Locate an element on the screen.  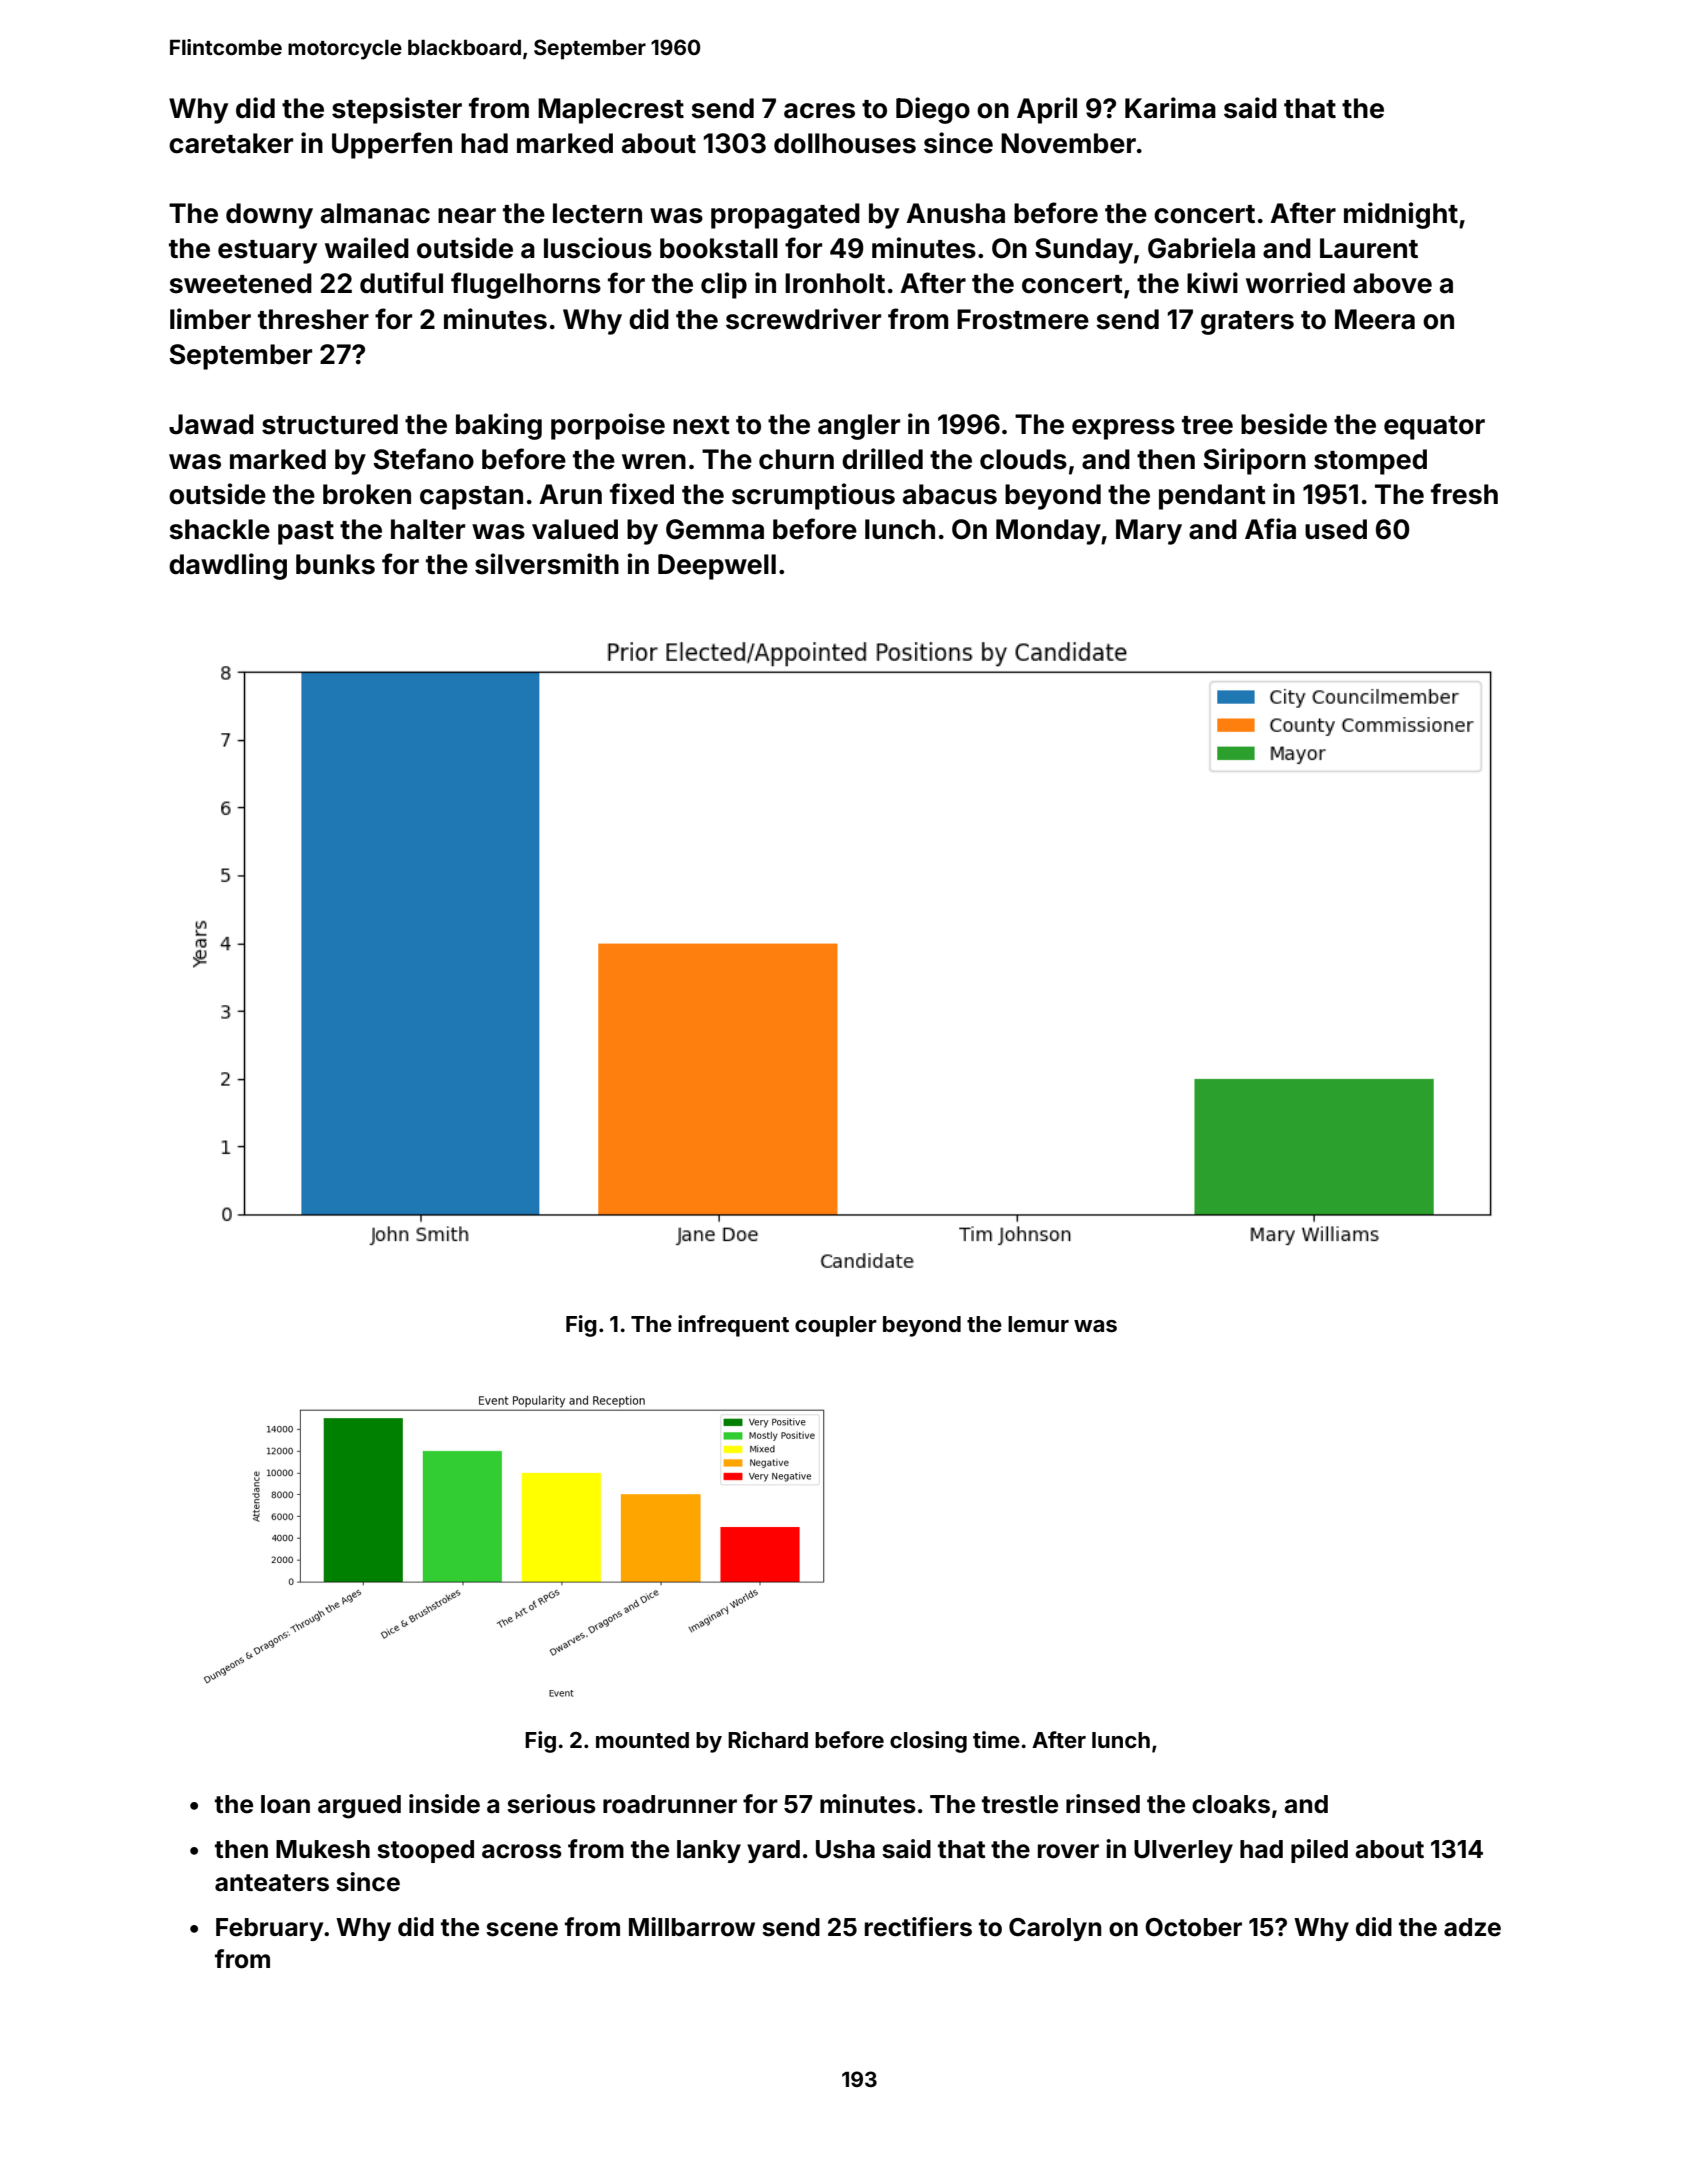
used is located at coordinates (1336, 529).
